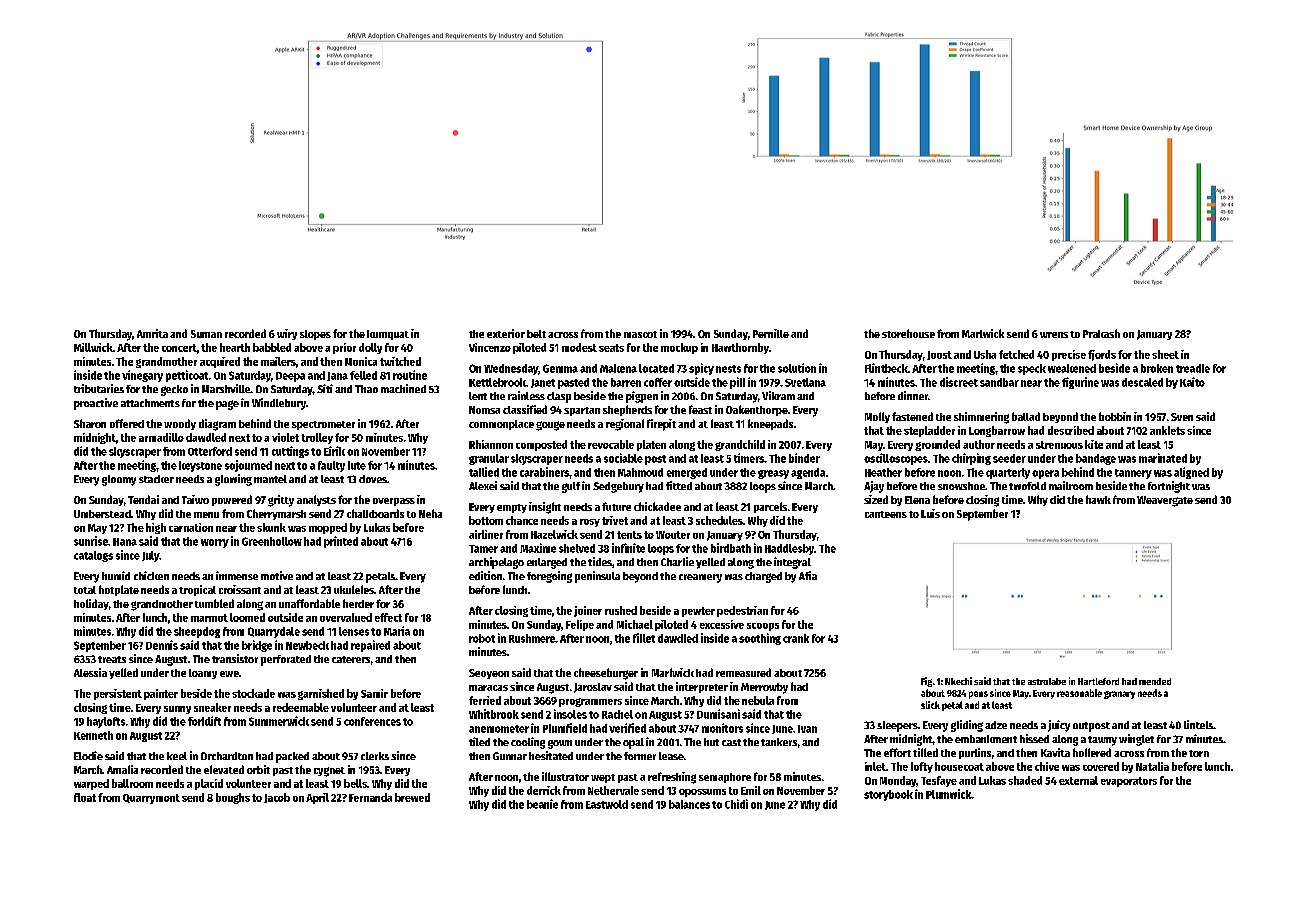 Image resolution: width=1308 pixels, height=924 pixels. Describe the element at coordinates (1047, 681) in the page. I see `astrolabe` at that location.
